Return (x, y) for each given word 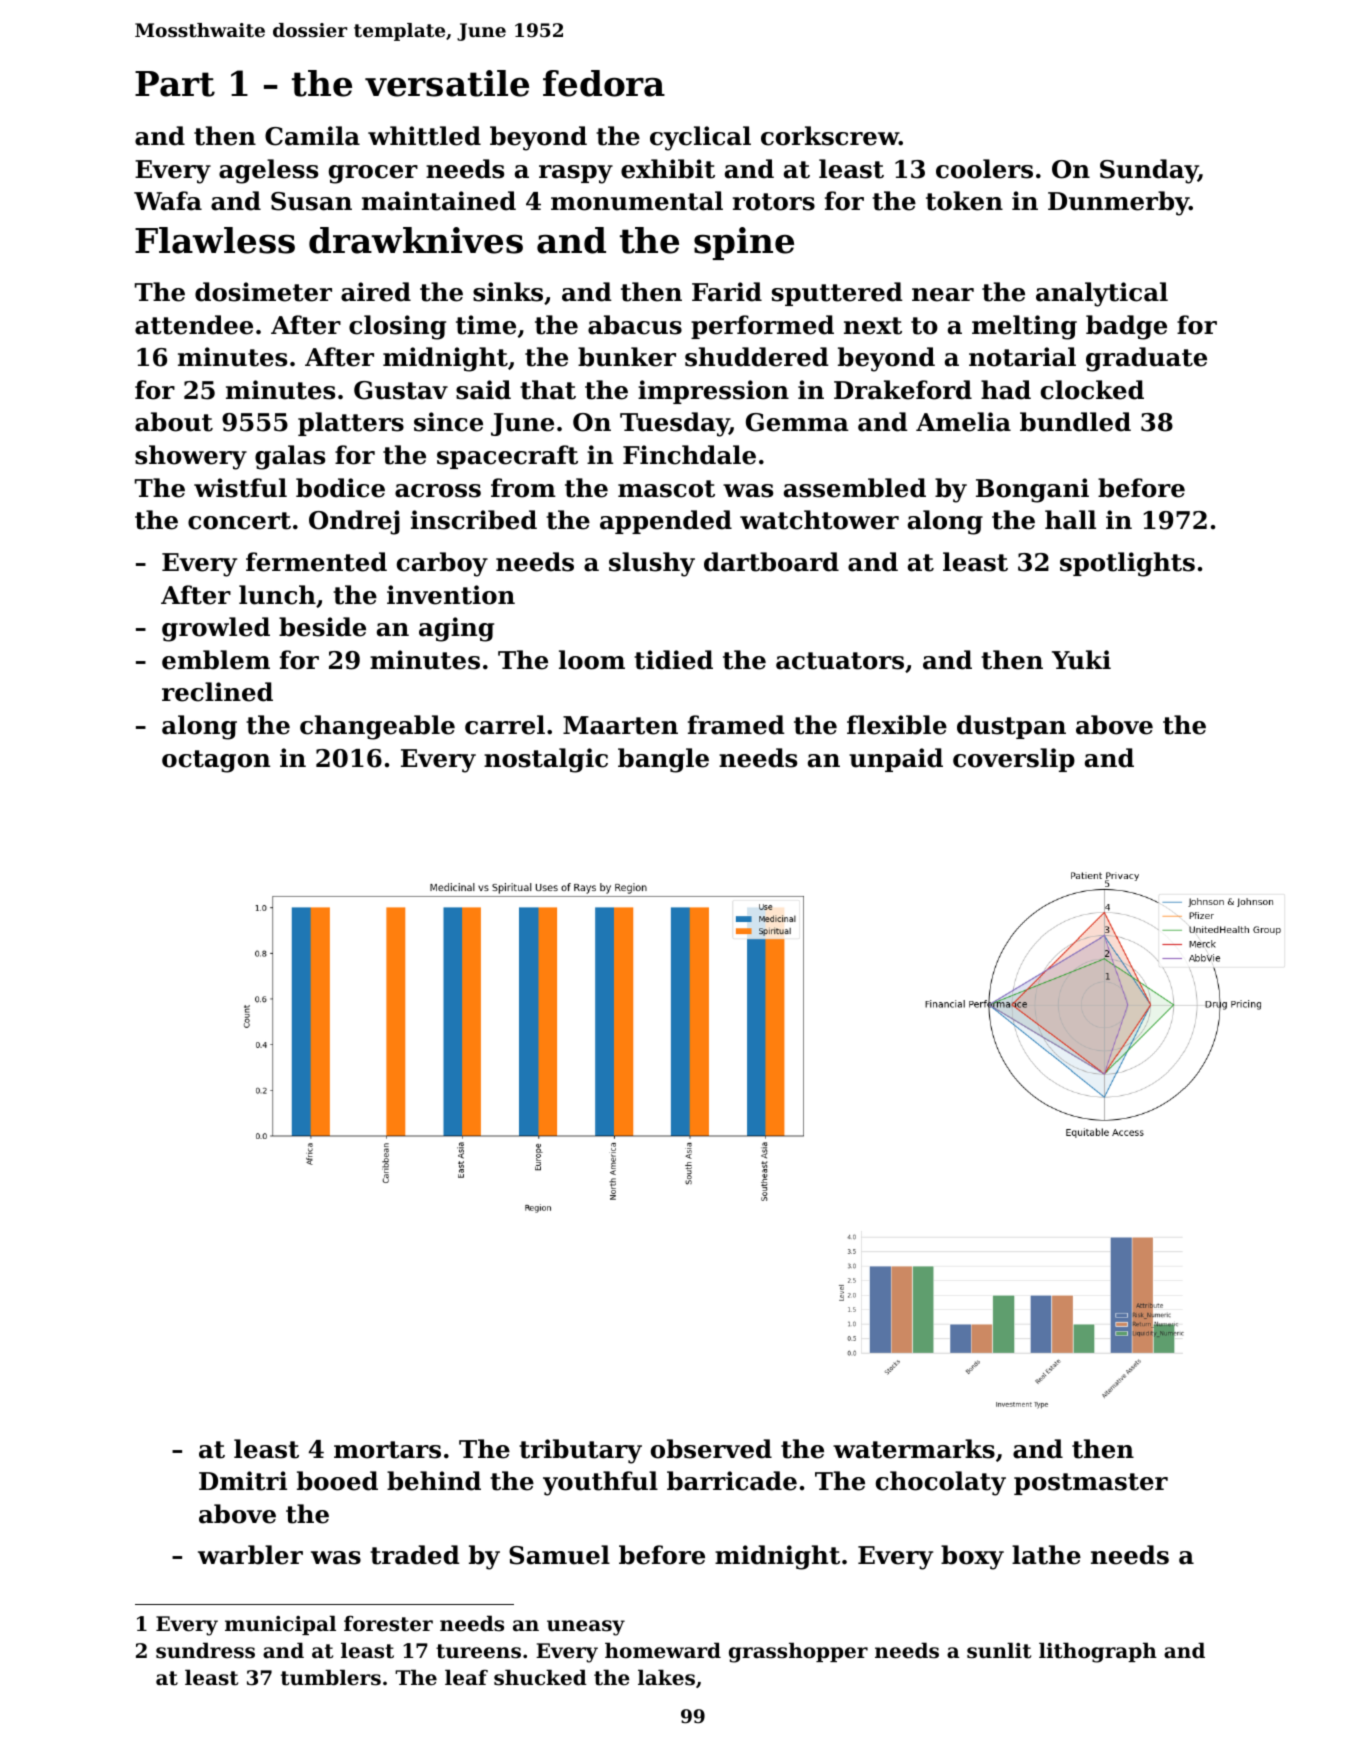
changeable (377, 727)
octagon (216, 761)
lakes (666, 1677)
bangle (663, 760)
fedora (604, 83)
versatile (447, 83)
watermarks (914, 1449)
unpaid (896, 760)
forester (388, 1624)
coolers (984, 169)
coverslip (1014, 760)
